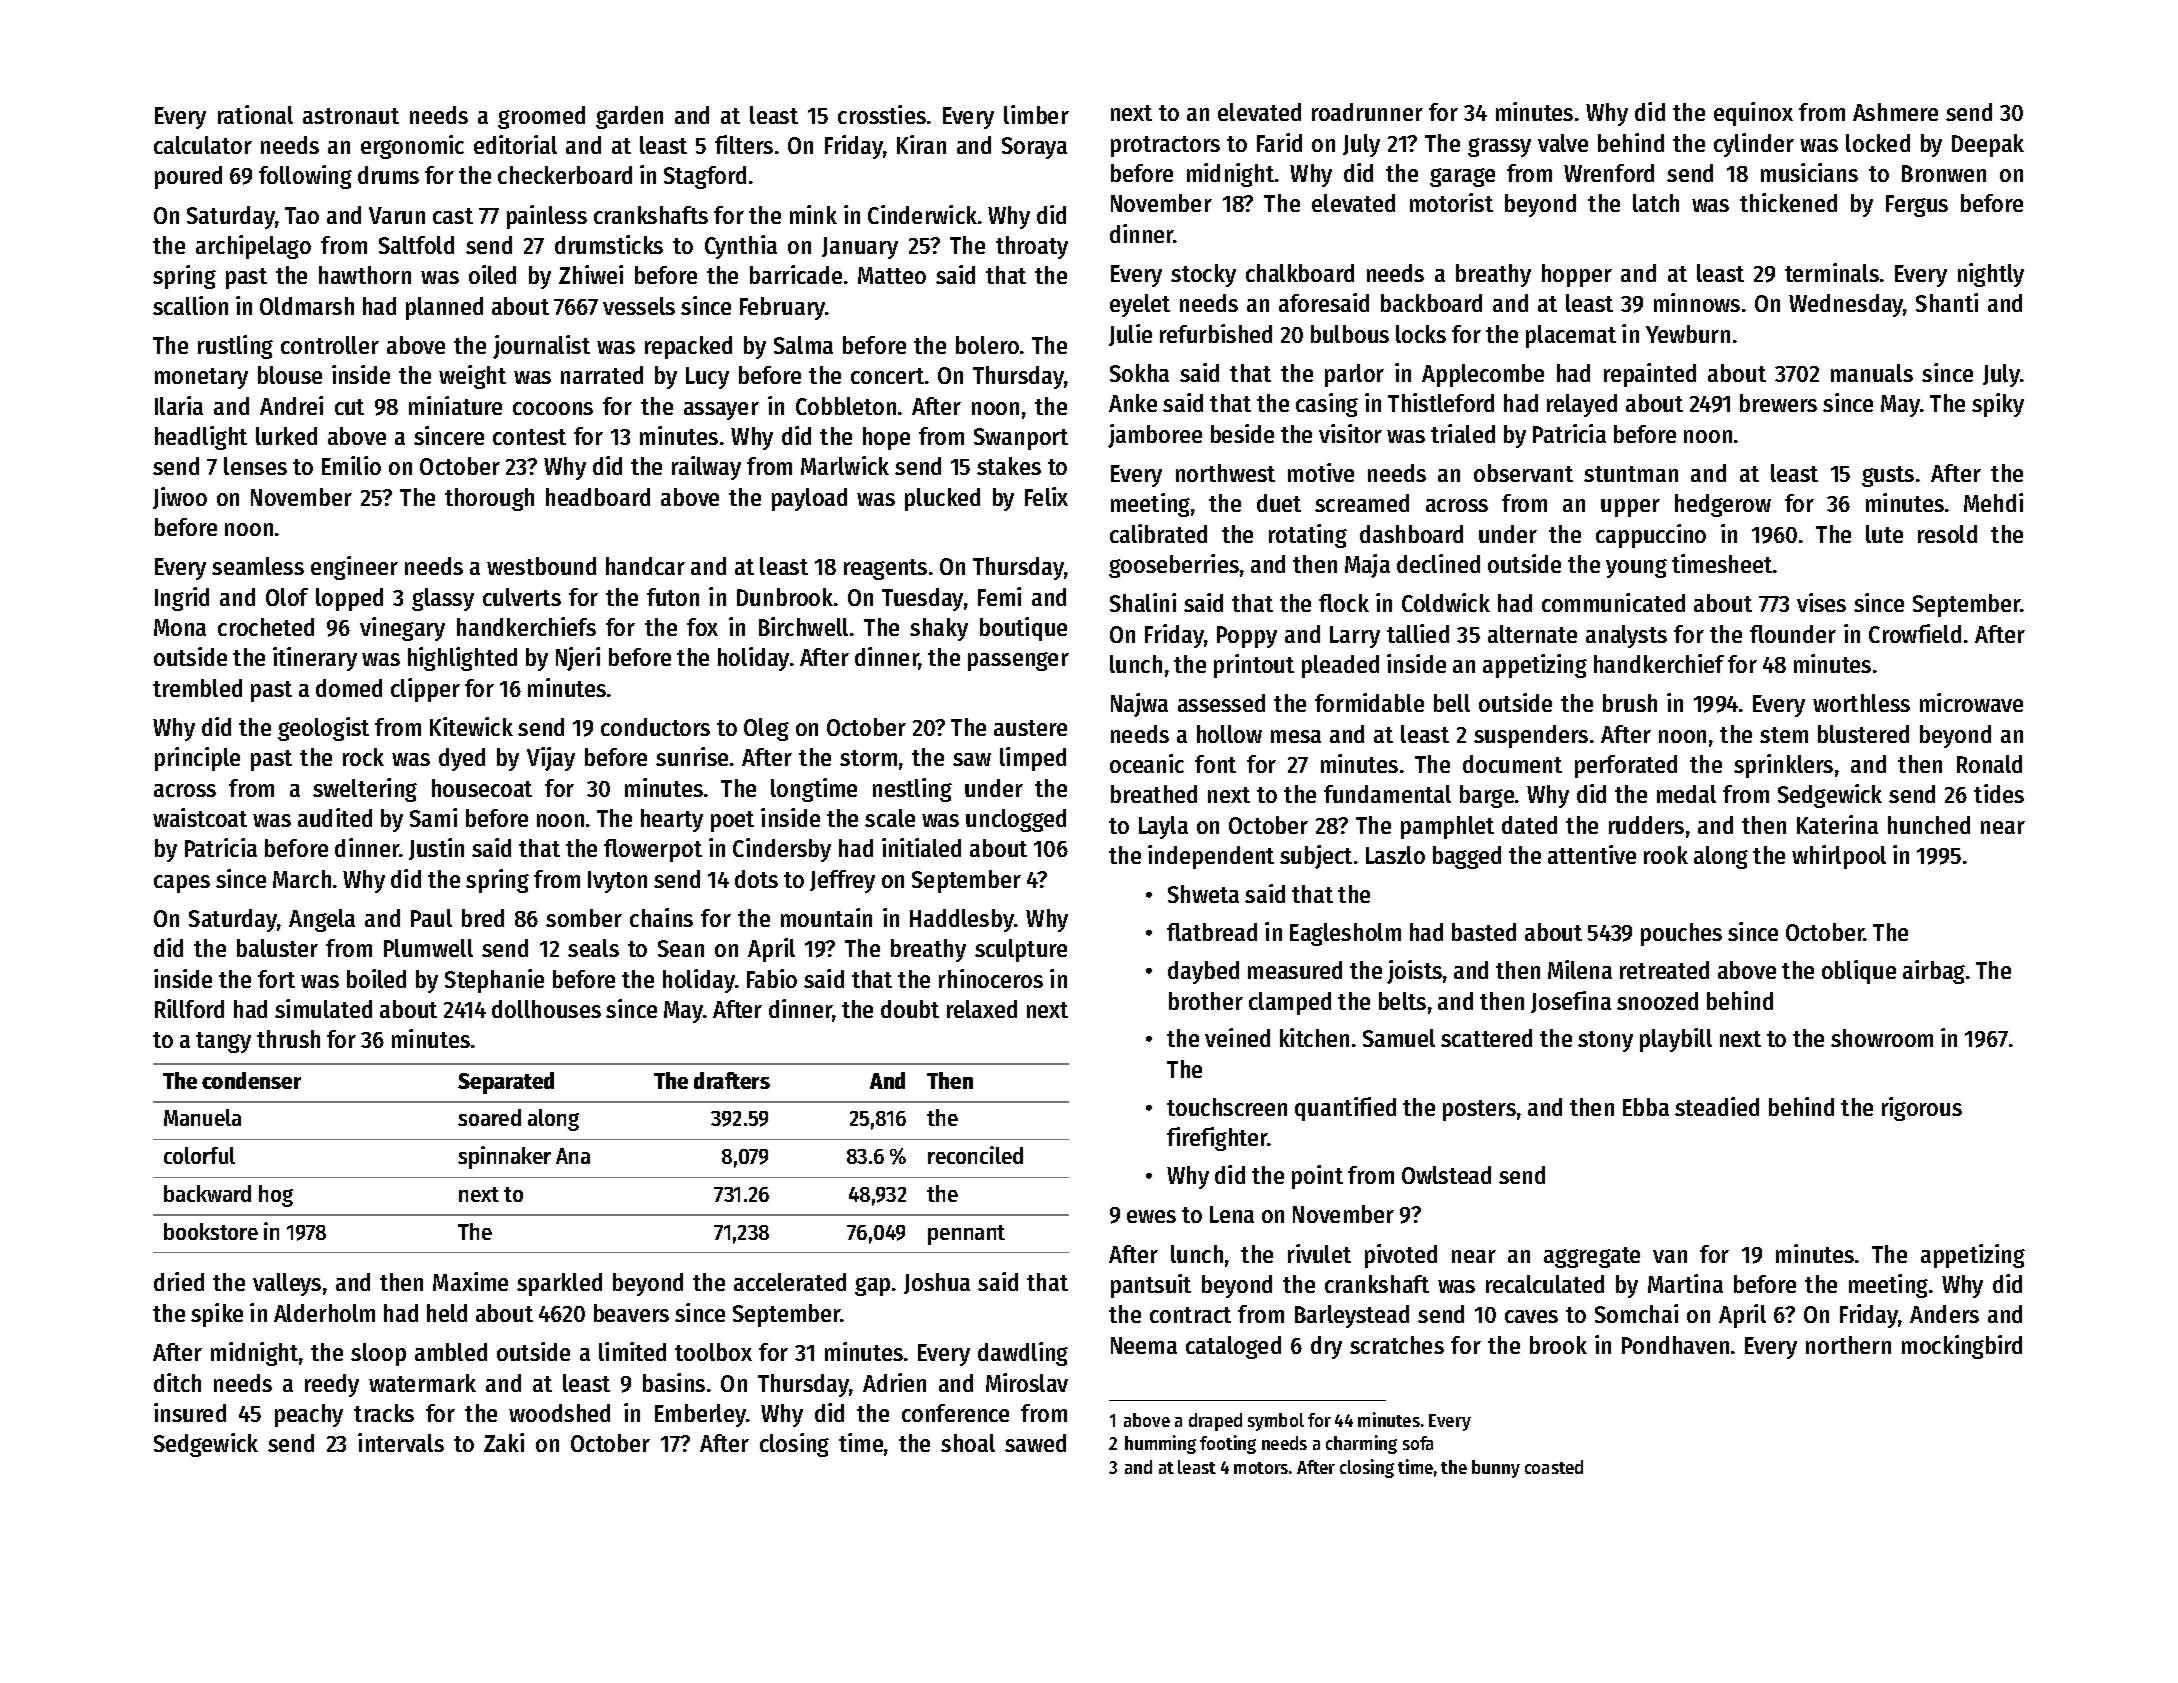 The height and width of the image is (1683, 2178). I want to click on spinnaker, so click(504, 1157).
